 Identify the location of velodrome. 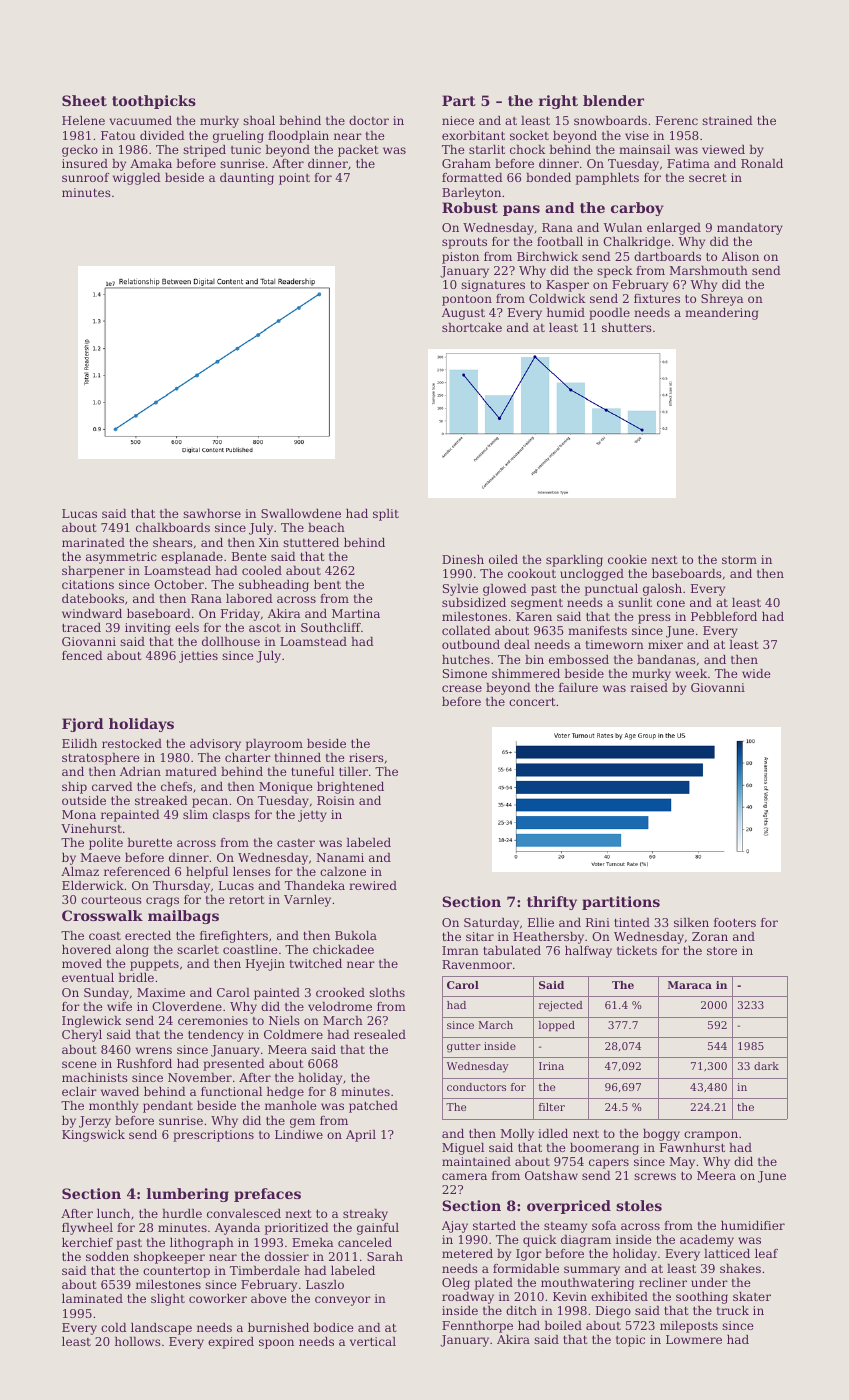
(340, 1006).
